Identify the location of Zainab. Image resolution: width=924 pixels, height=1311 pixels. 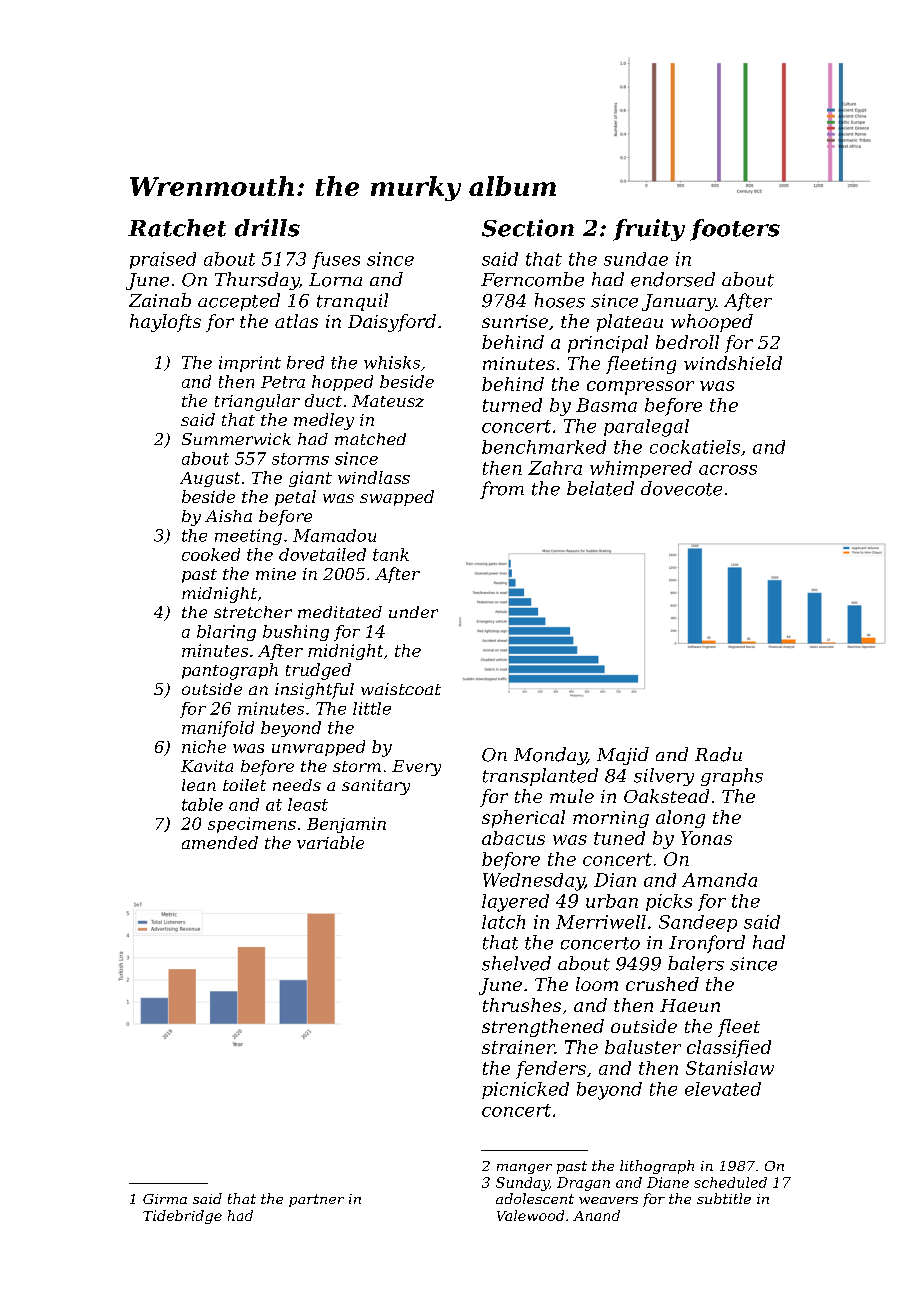
(160, 300).
